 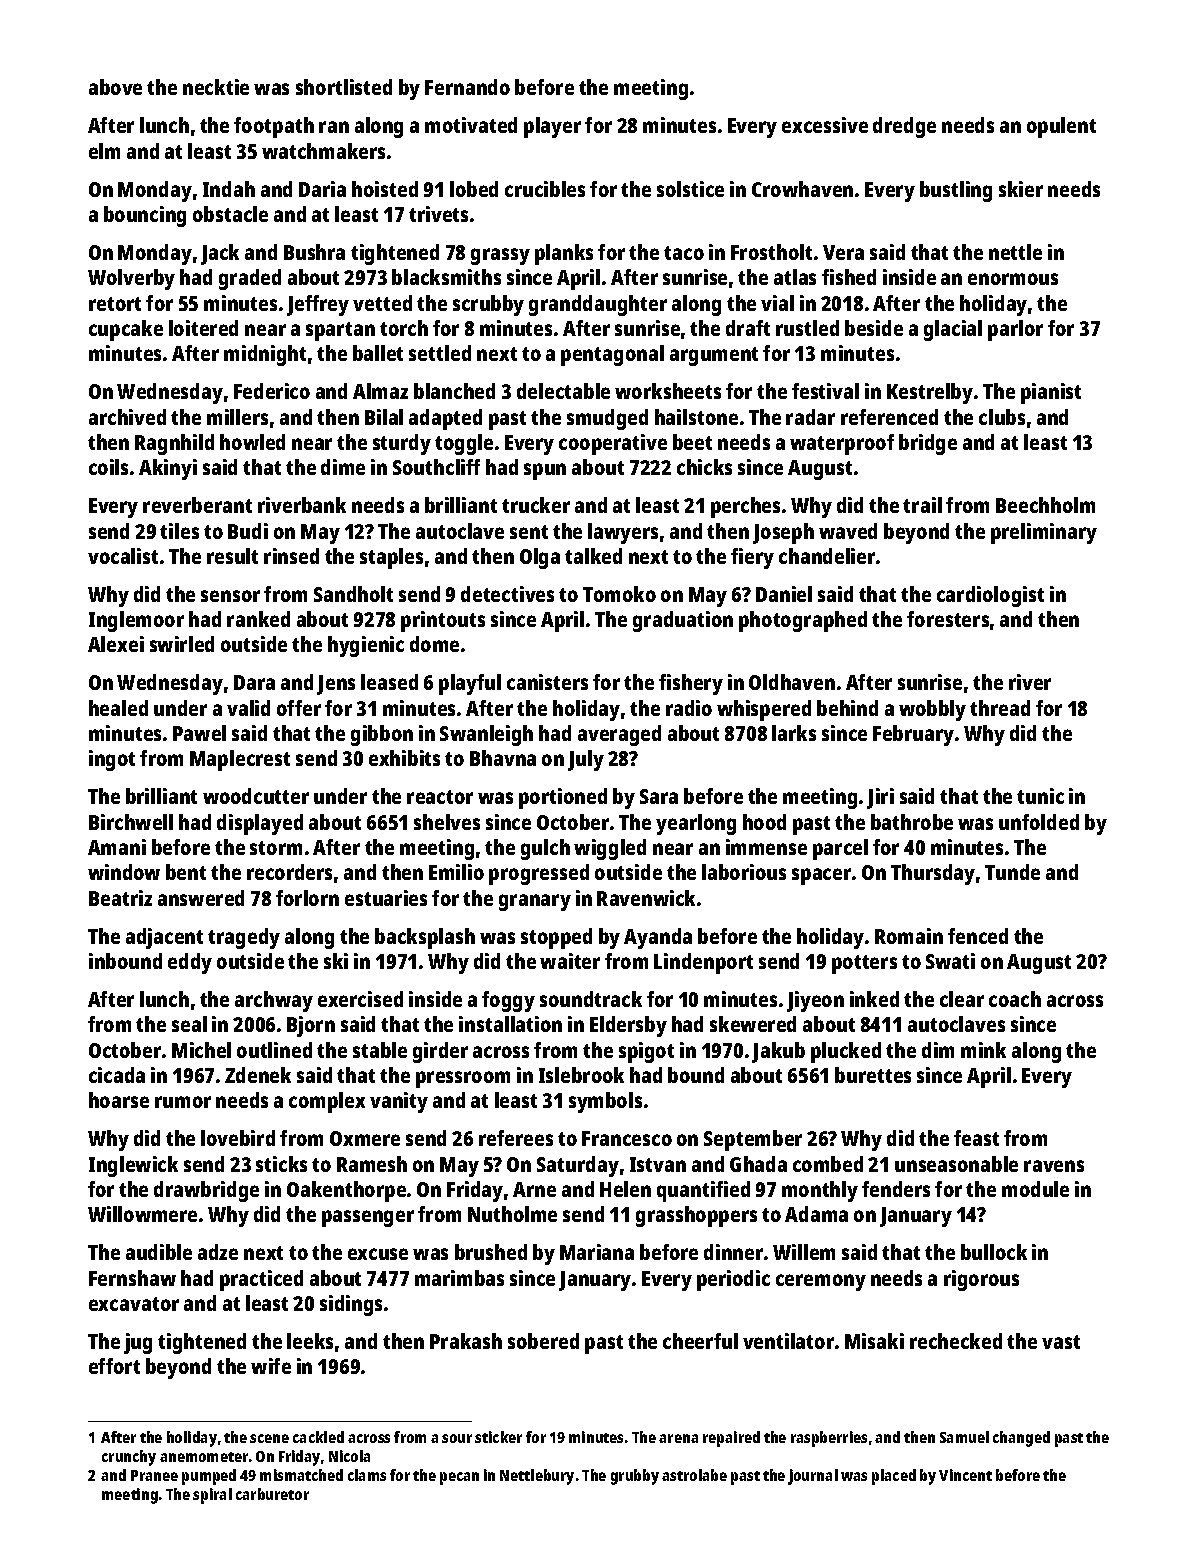 What do you see at coordinates (344, 87) in the page?
I see `shortlisted` at bounding box center [344, 87].
